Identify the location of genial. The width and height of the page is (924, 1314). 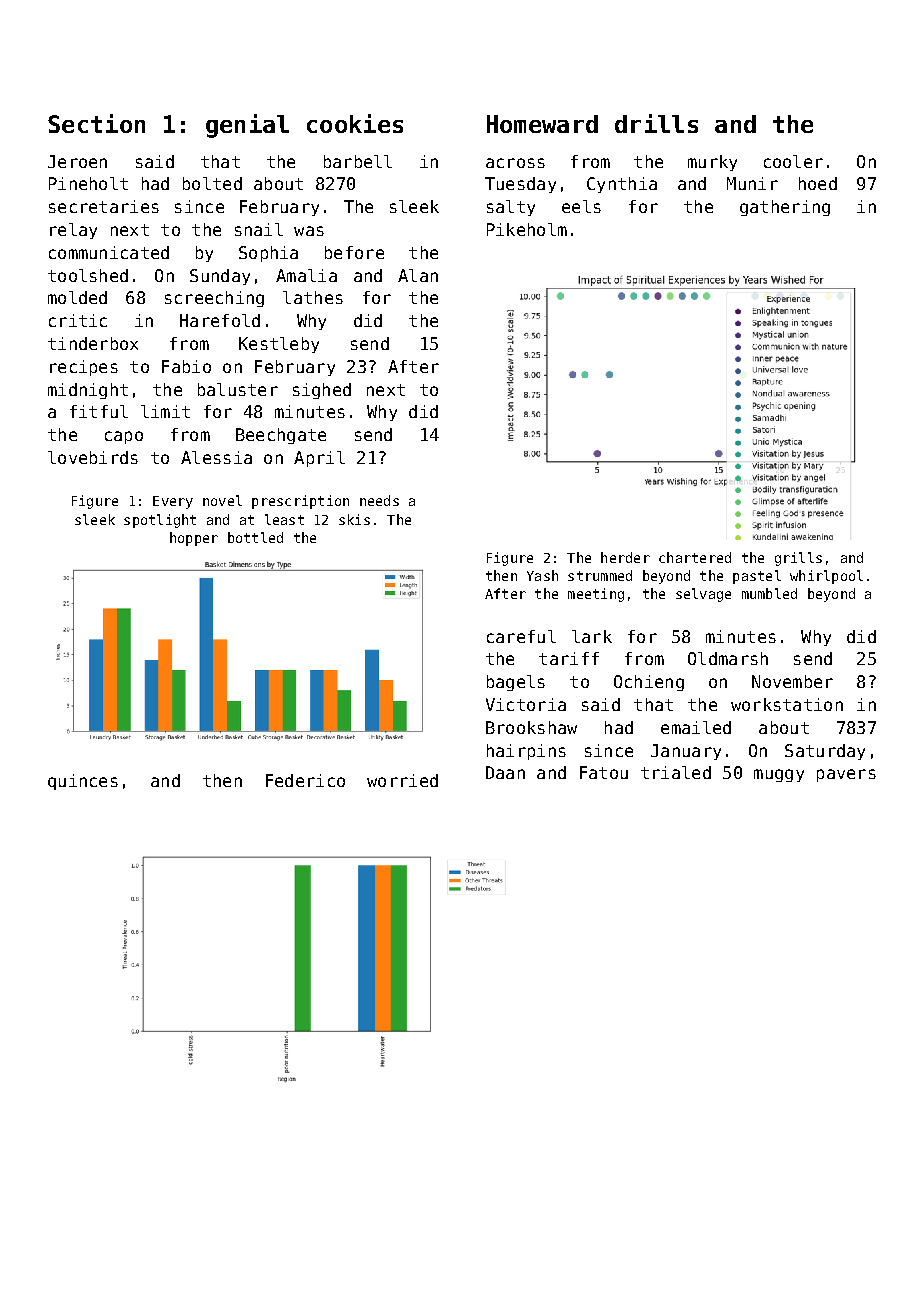
(247, 126).
